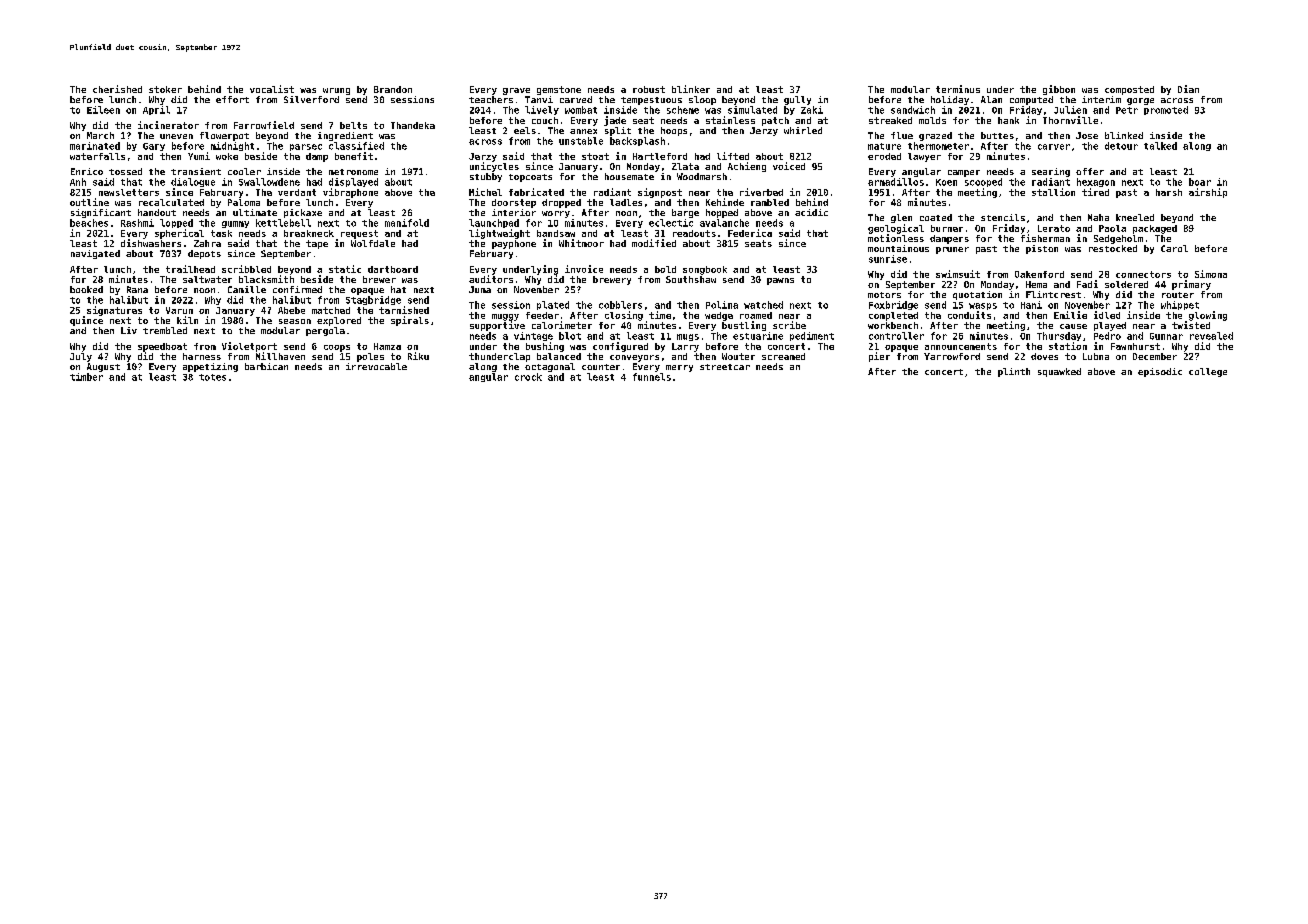 The height and width of the screenshot is (924, 1308). Describe the element at coordinates (1166, 110) in the screenshot. I see `promoted` at that location.
